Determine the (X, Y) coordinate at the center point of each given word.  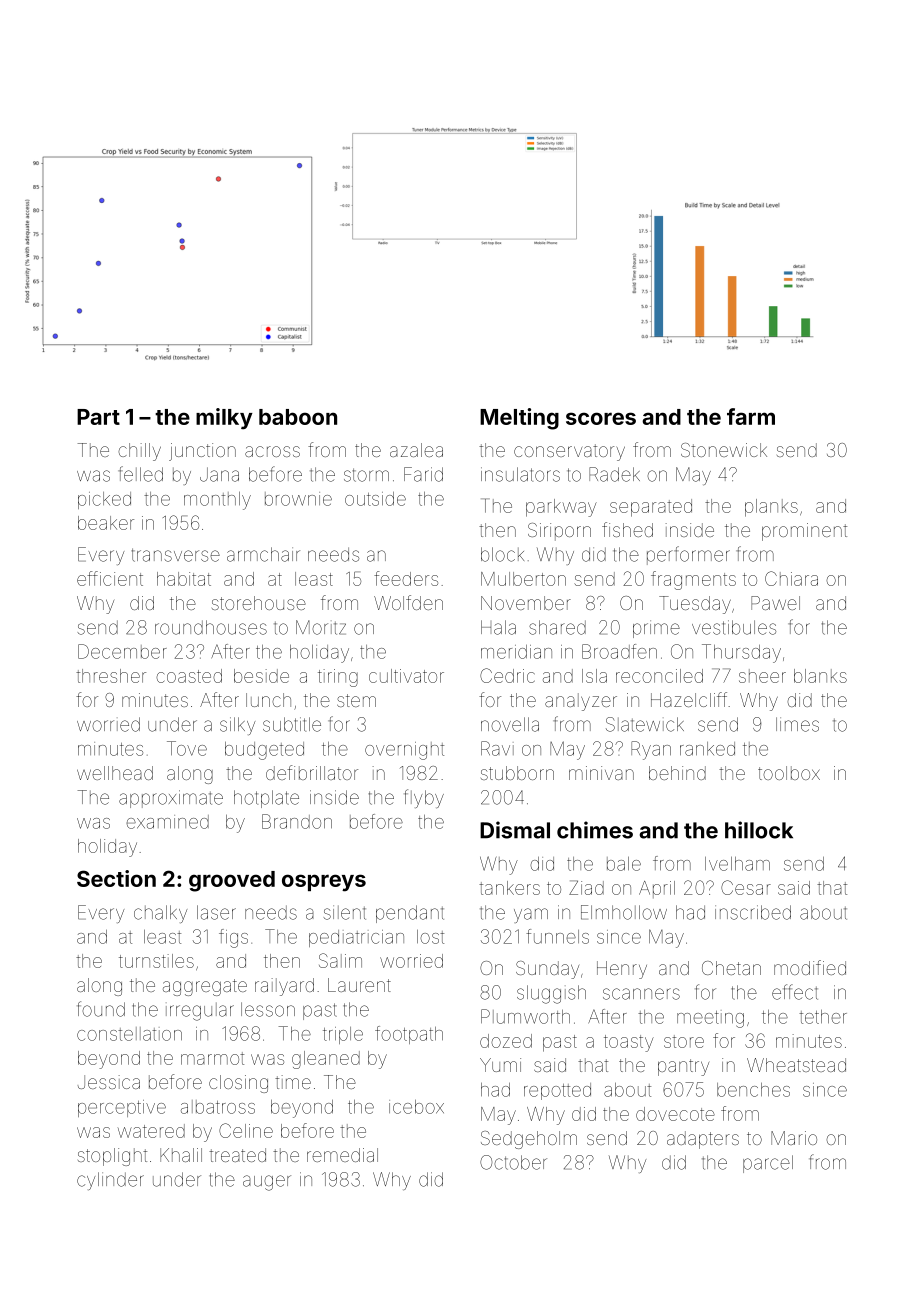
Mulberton (523, 579)
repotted (557, 1091)
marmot (212, 1058)
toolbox (789, 773)
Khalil (181, 1155)
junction (202, 452)
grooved (232, 881)
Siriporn (559, 532)
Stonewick (724, 450)
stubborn (517, 773)
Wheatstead (796, 1065)
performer (688, 555)
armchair (263, 554)
